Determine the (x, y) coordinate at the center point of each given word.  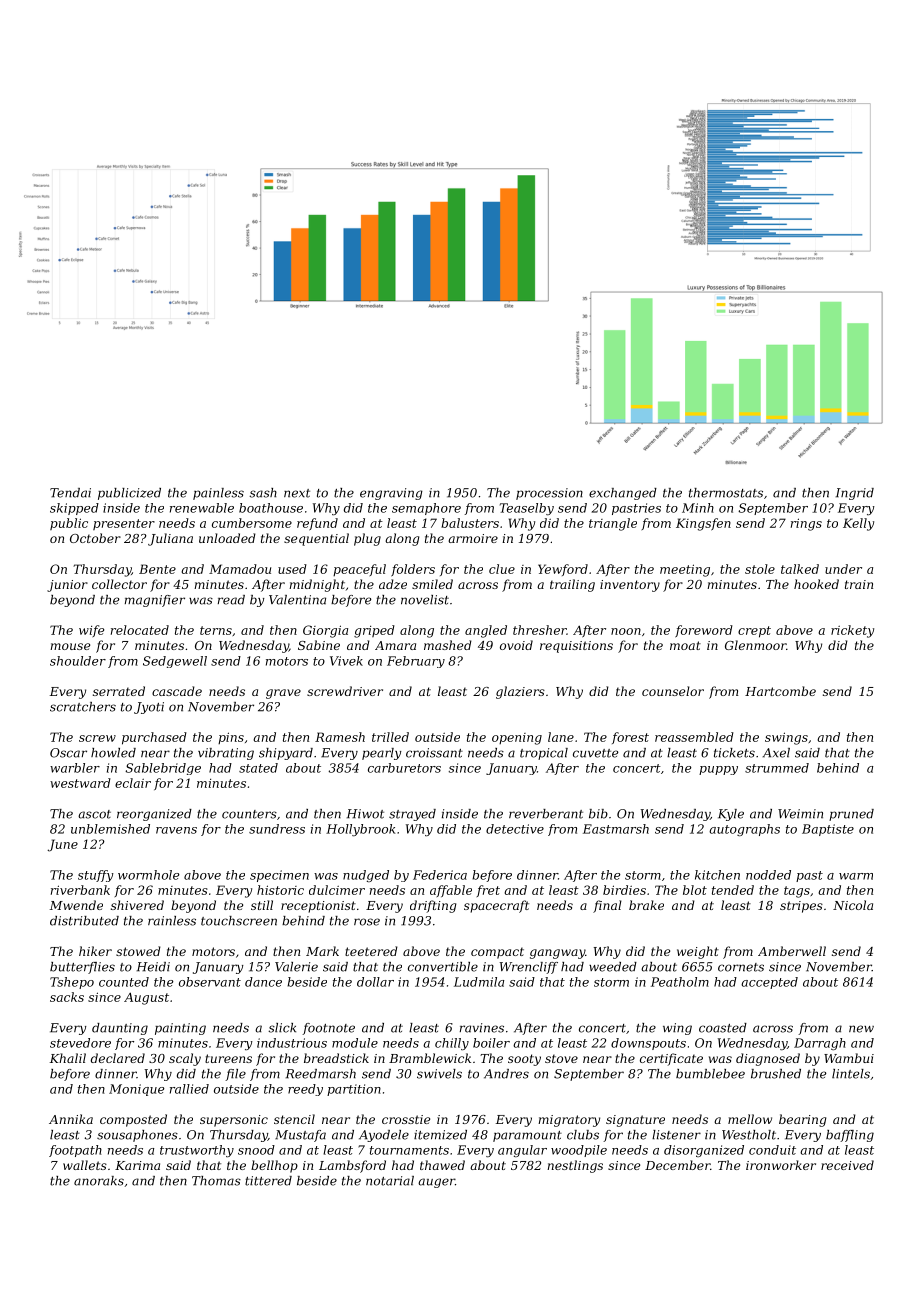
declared (118, 1058)
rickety (852, 631)
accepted (769, 983)
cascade (177, 691)
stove (561, 1058)
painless (218, 494)
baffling (850, 1136)
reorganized (154, 815)
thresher (540, 630)
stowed (138, 951)
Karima (137, 1165)
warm (856, 876)
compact (497, 953)
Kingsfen (703, 524)
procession (549, 494)
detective (515, 829)
